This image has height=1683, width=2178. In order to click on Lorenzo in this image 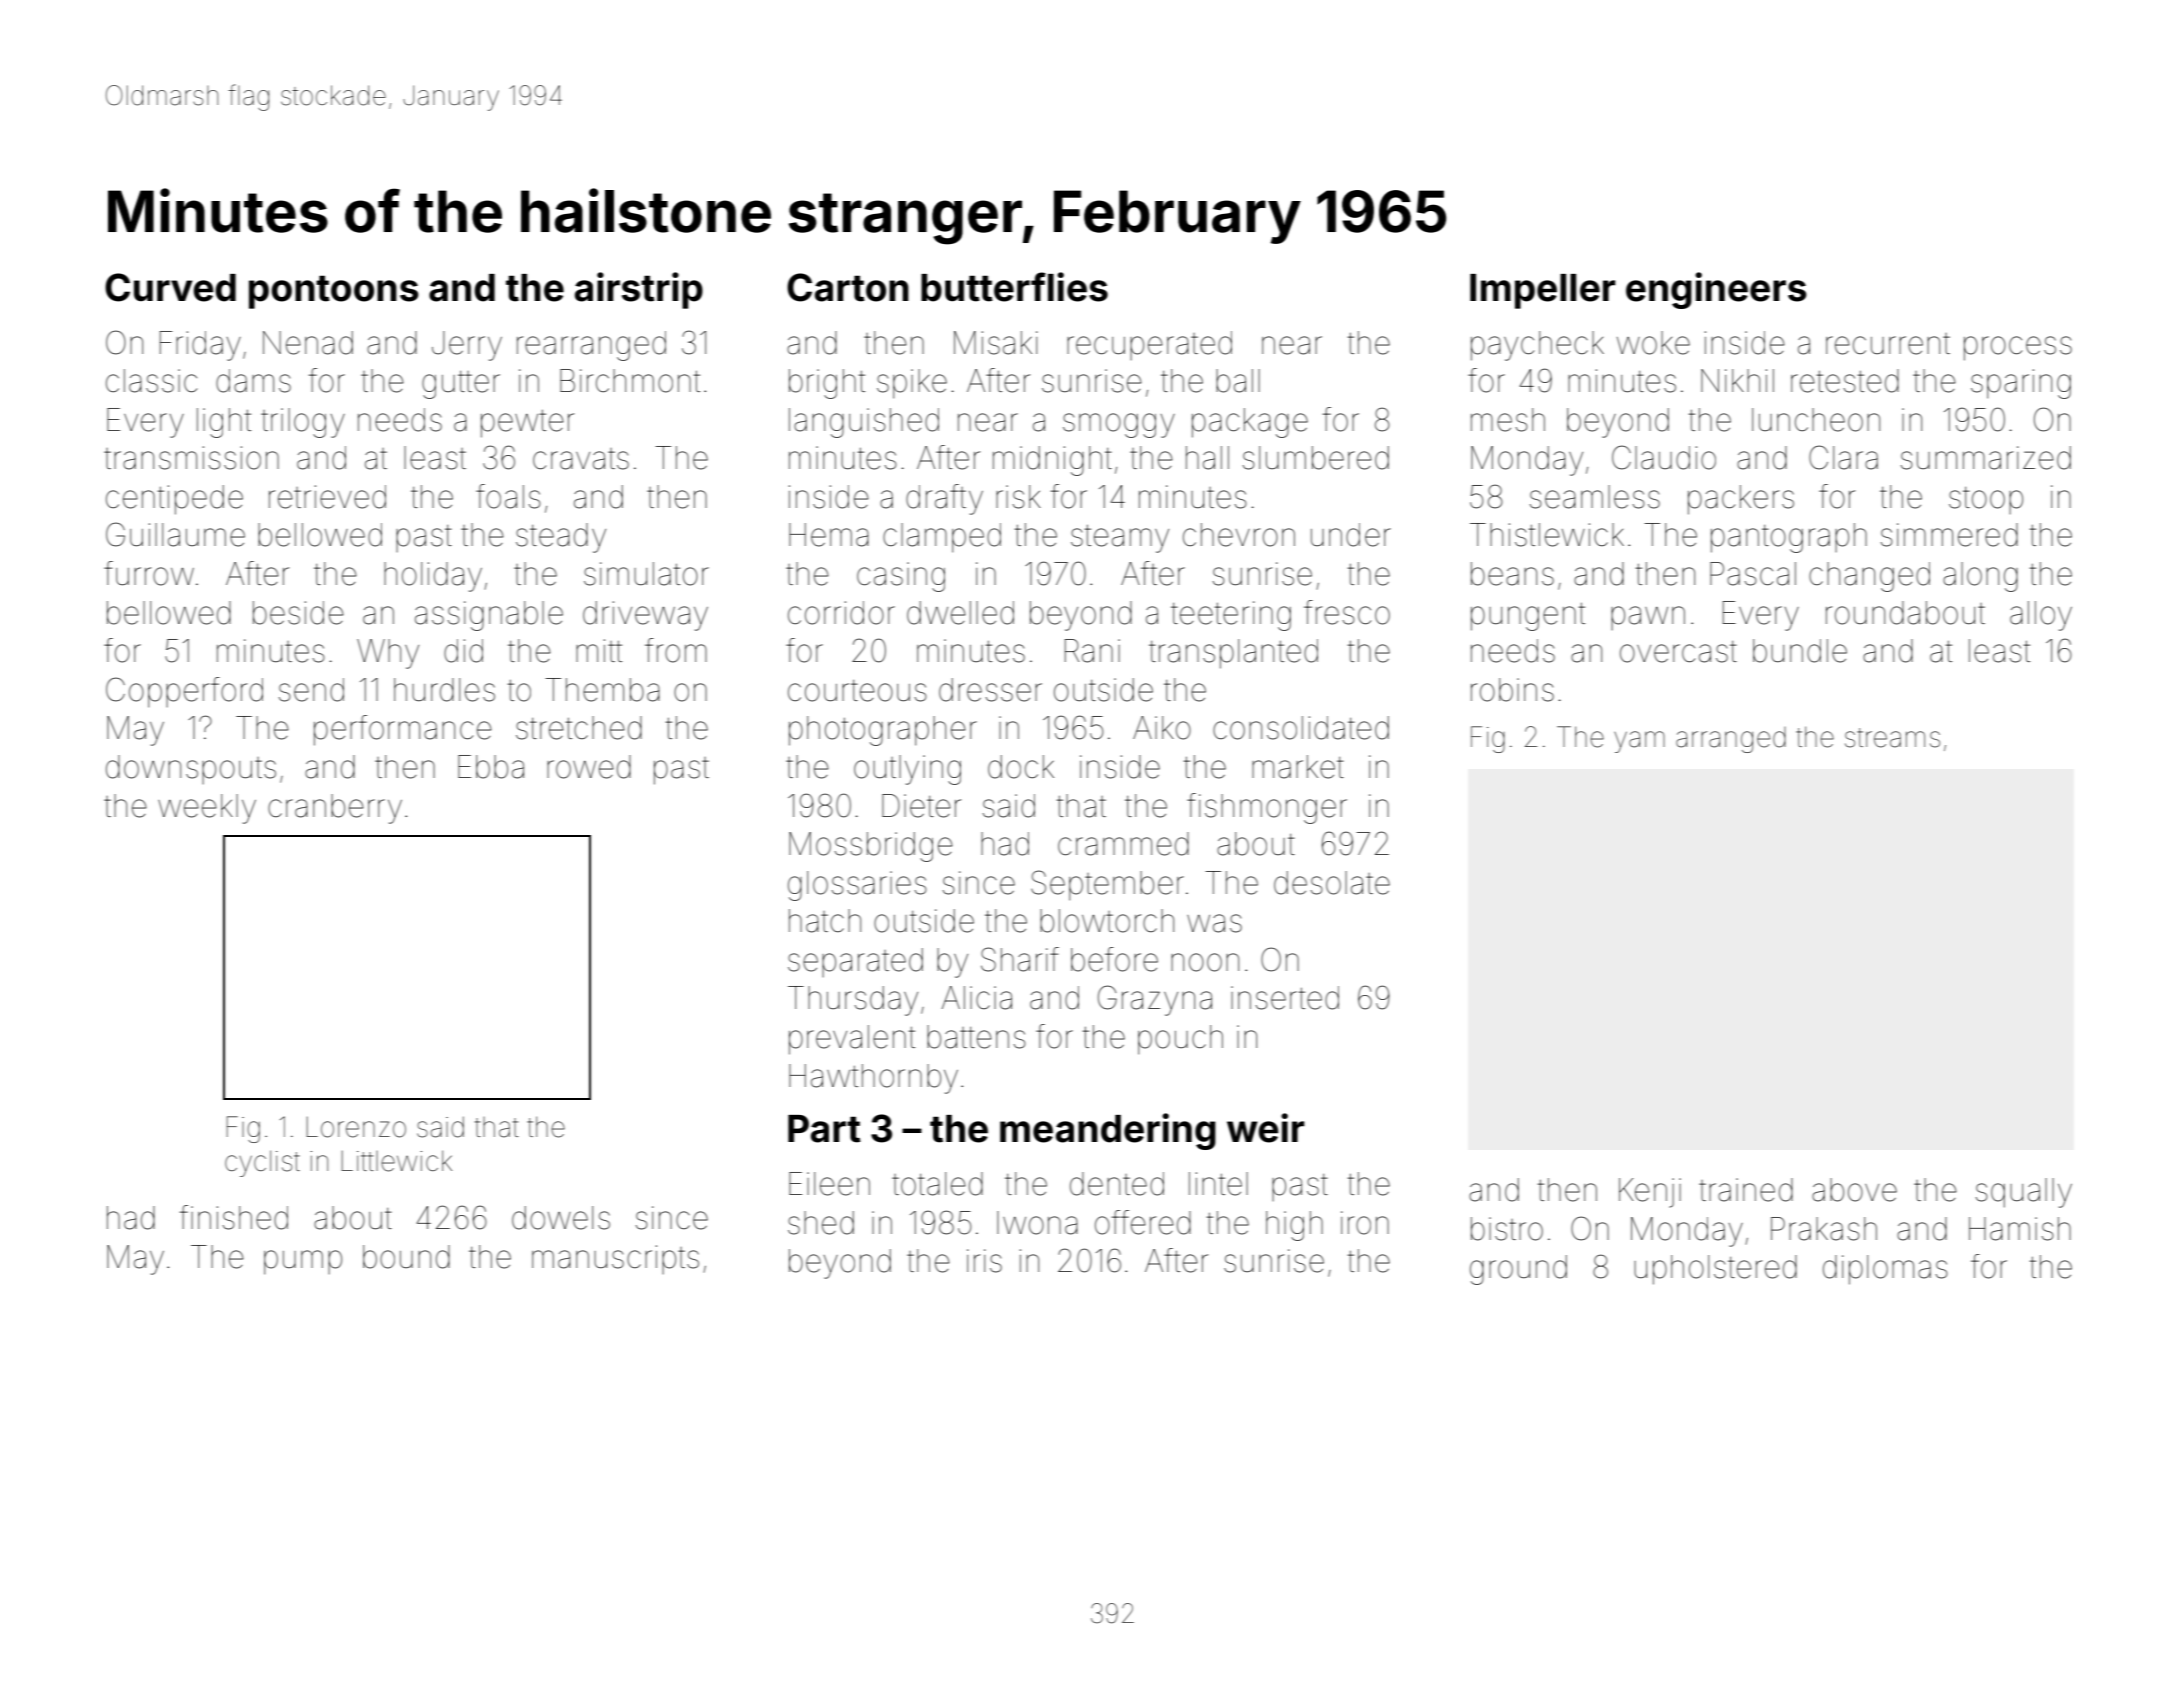, I will do `click(356, 1127)`.
